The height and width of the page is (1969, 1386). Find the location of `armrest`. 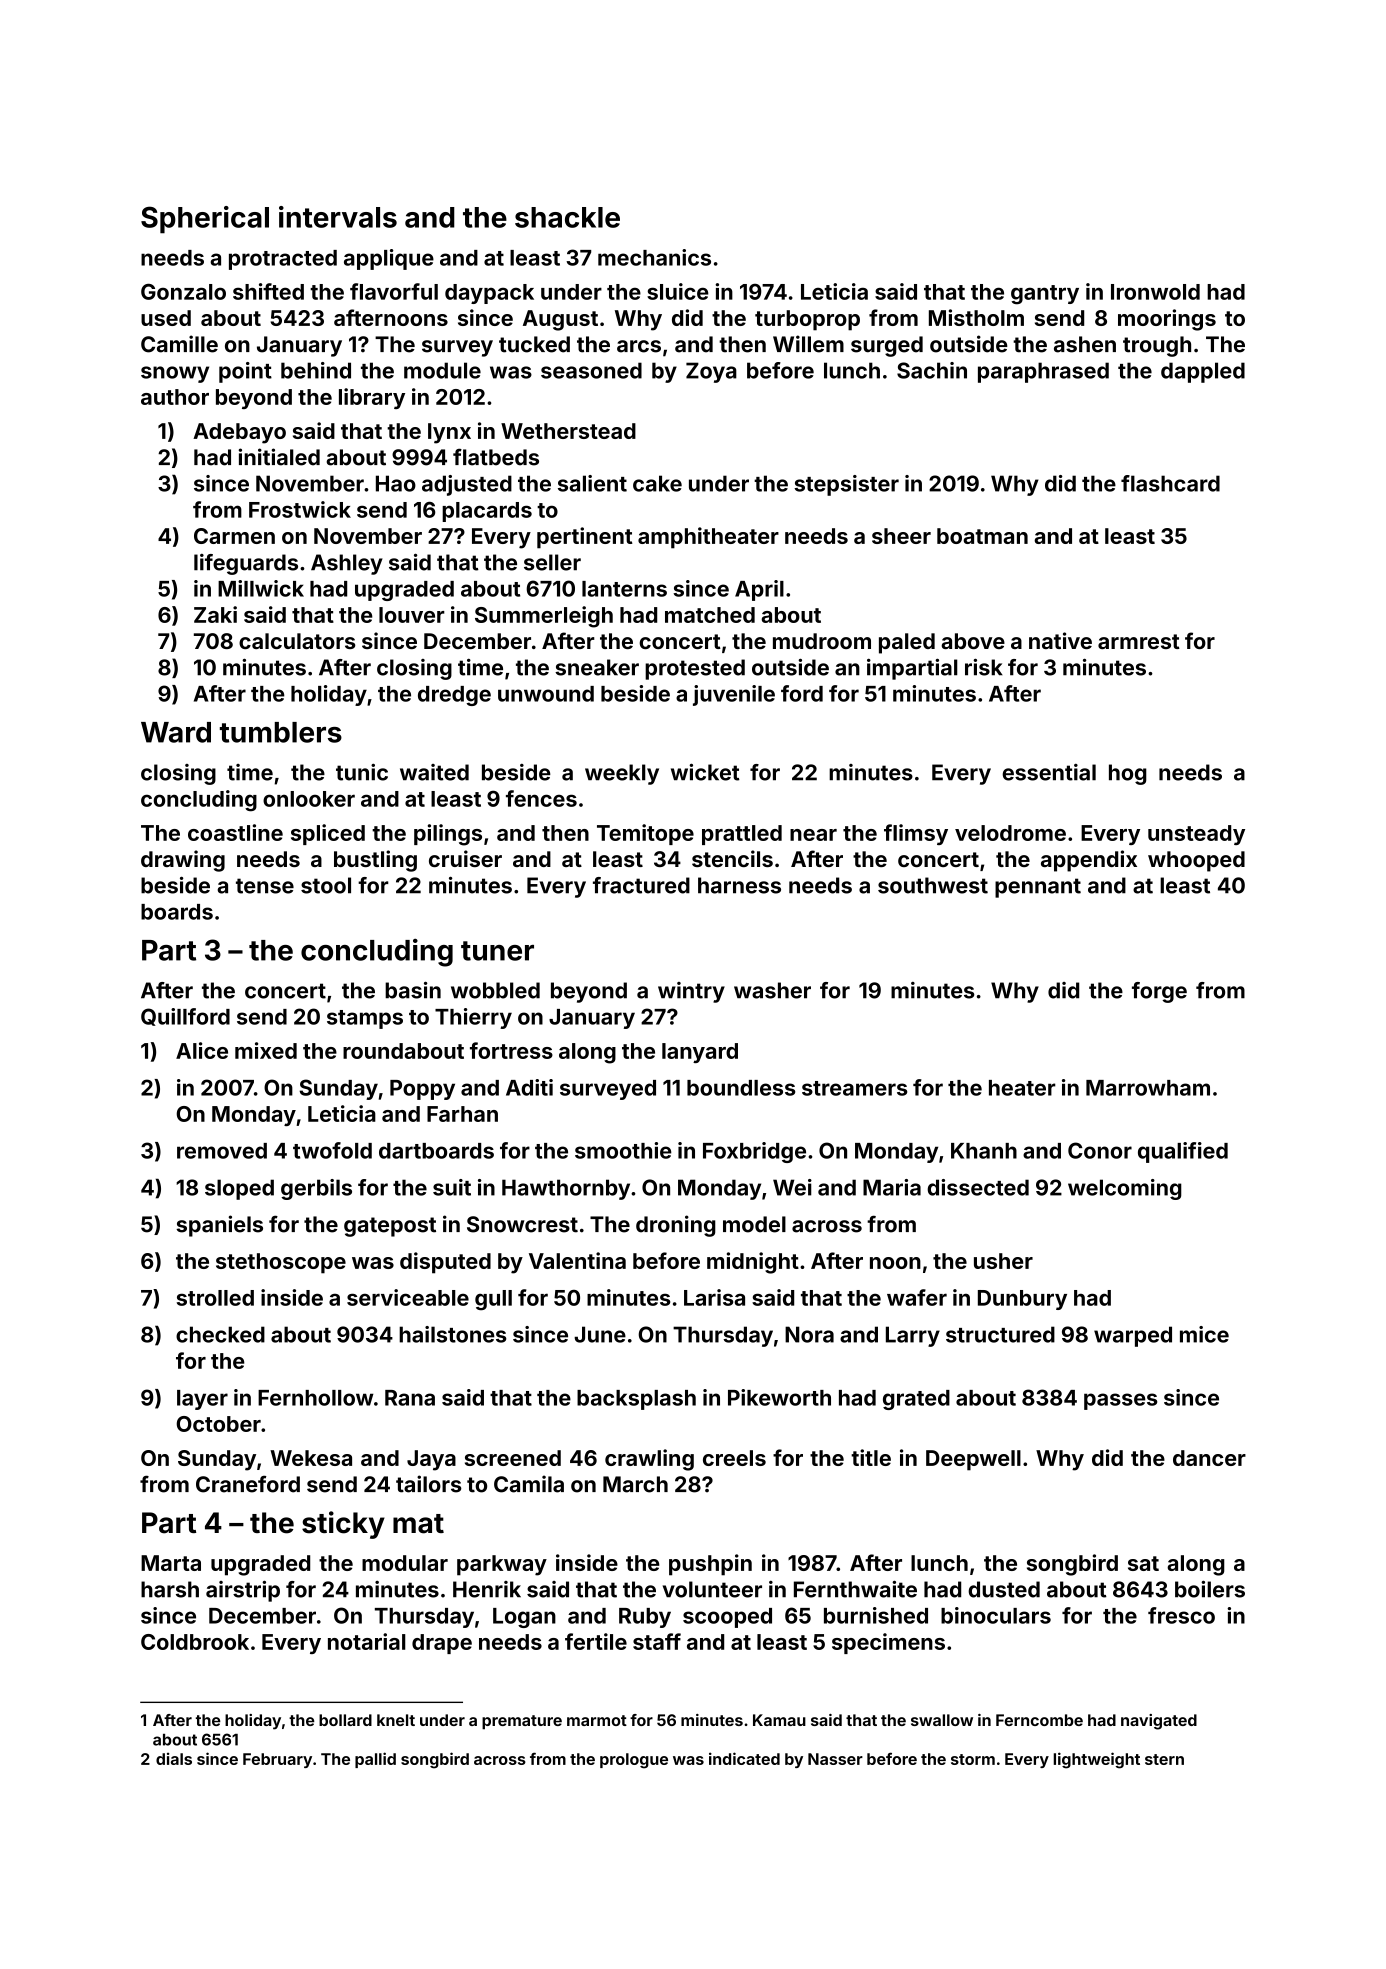

armrest is located at coordinates (1139, 641).
